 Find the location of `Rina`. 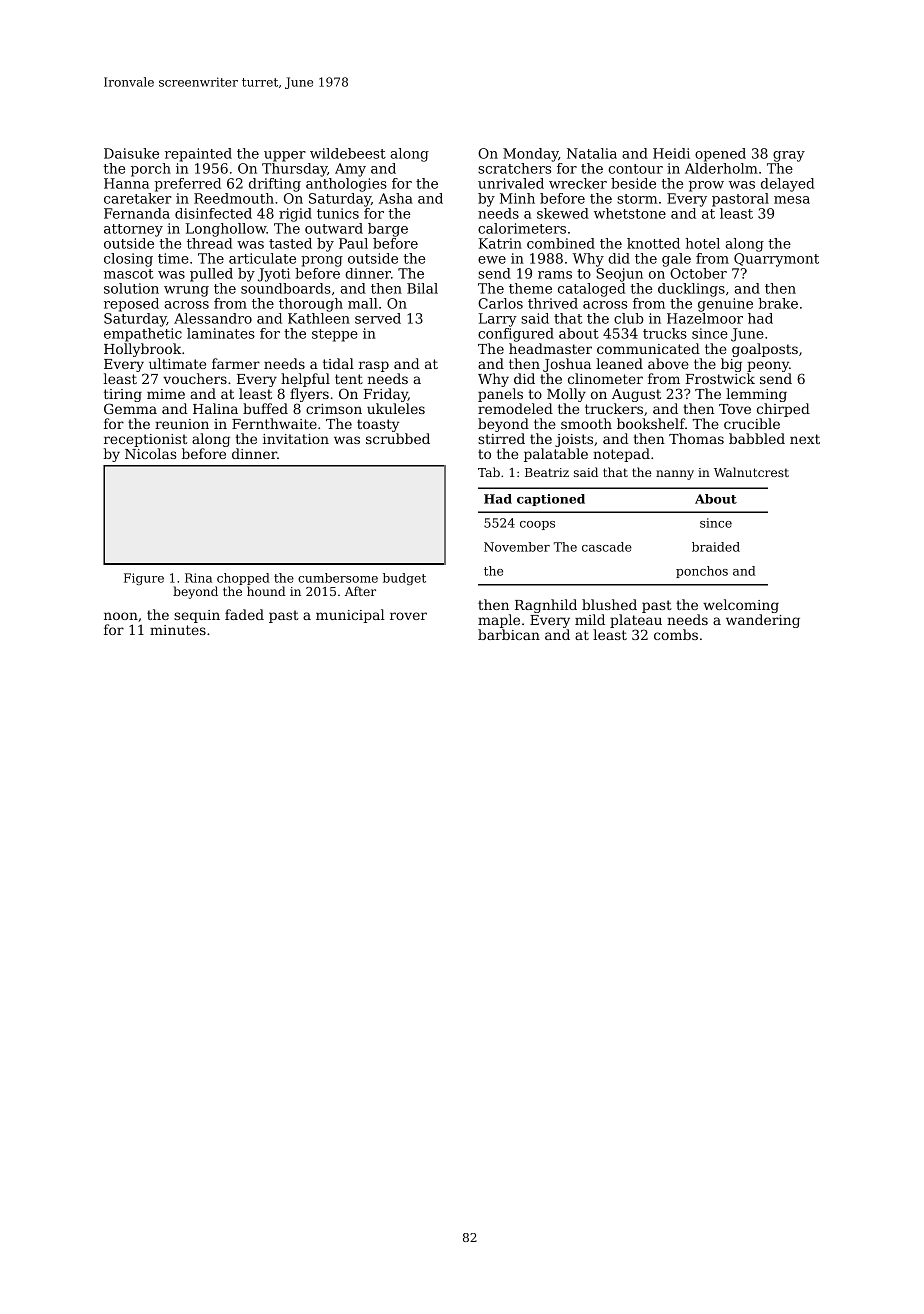

Rina is located at coordinates (198, 578).
